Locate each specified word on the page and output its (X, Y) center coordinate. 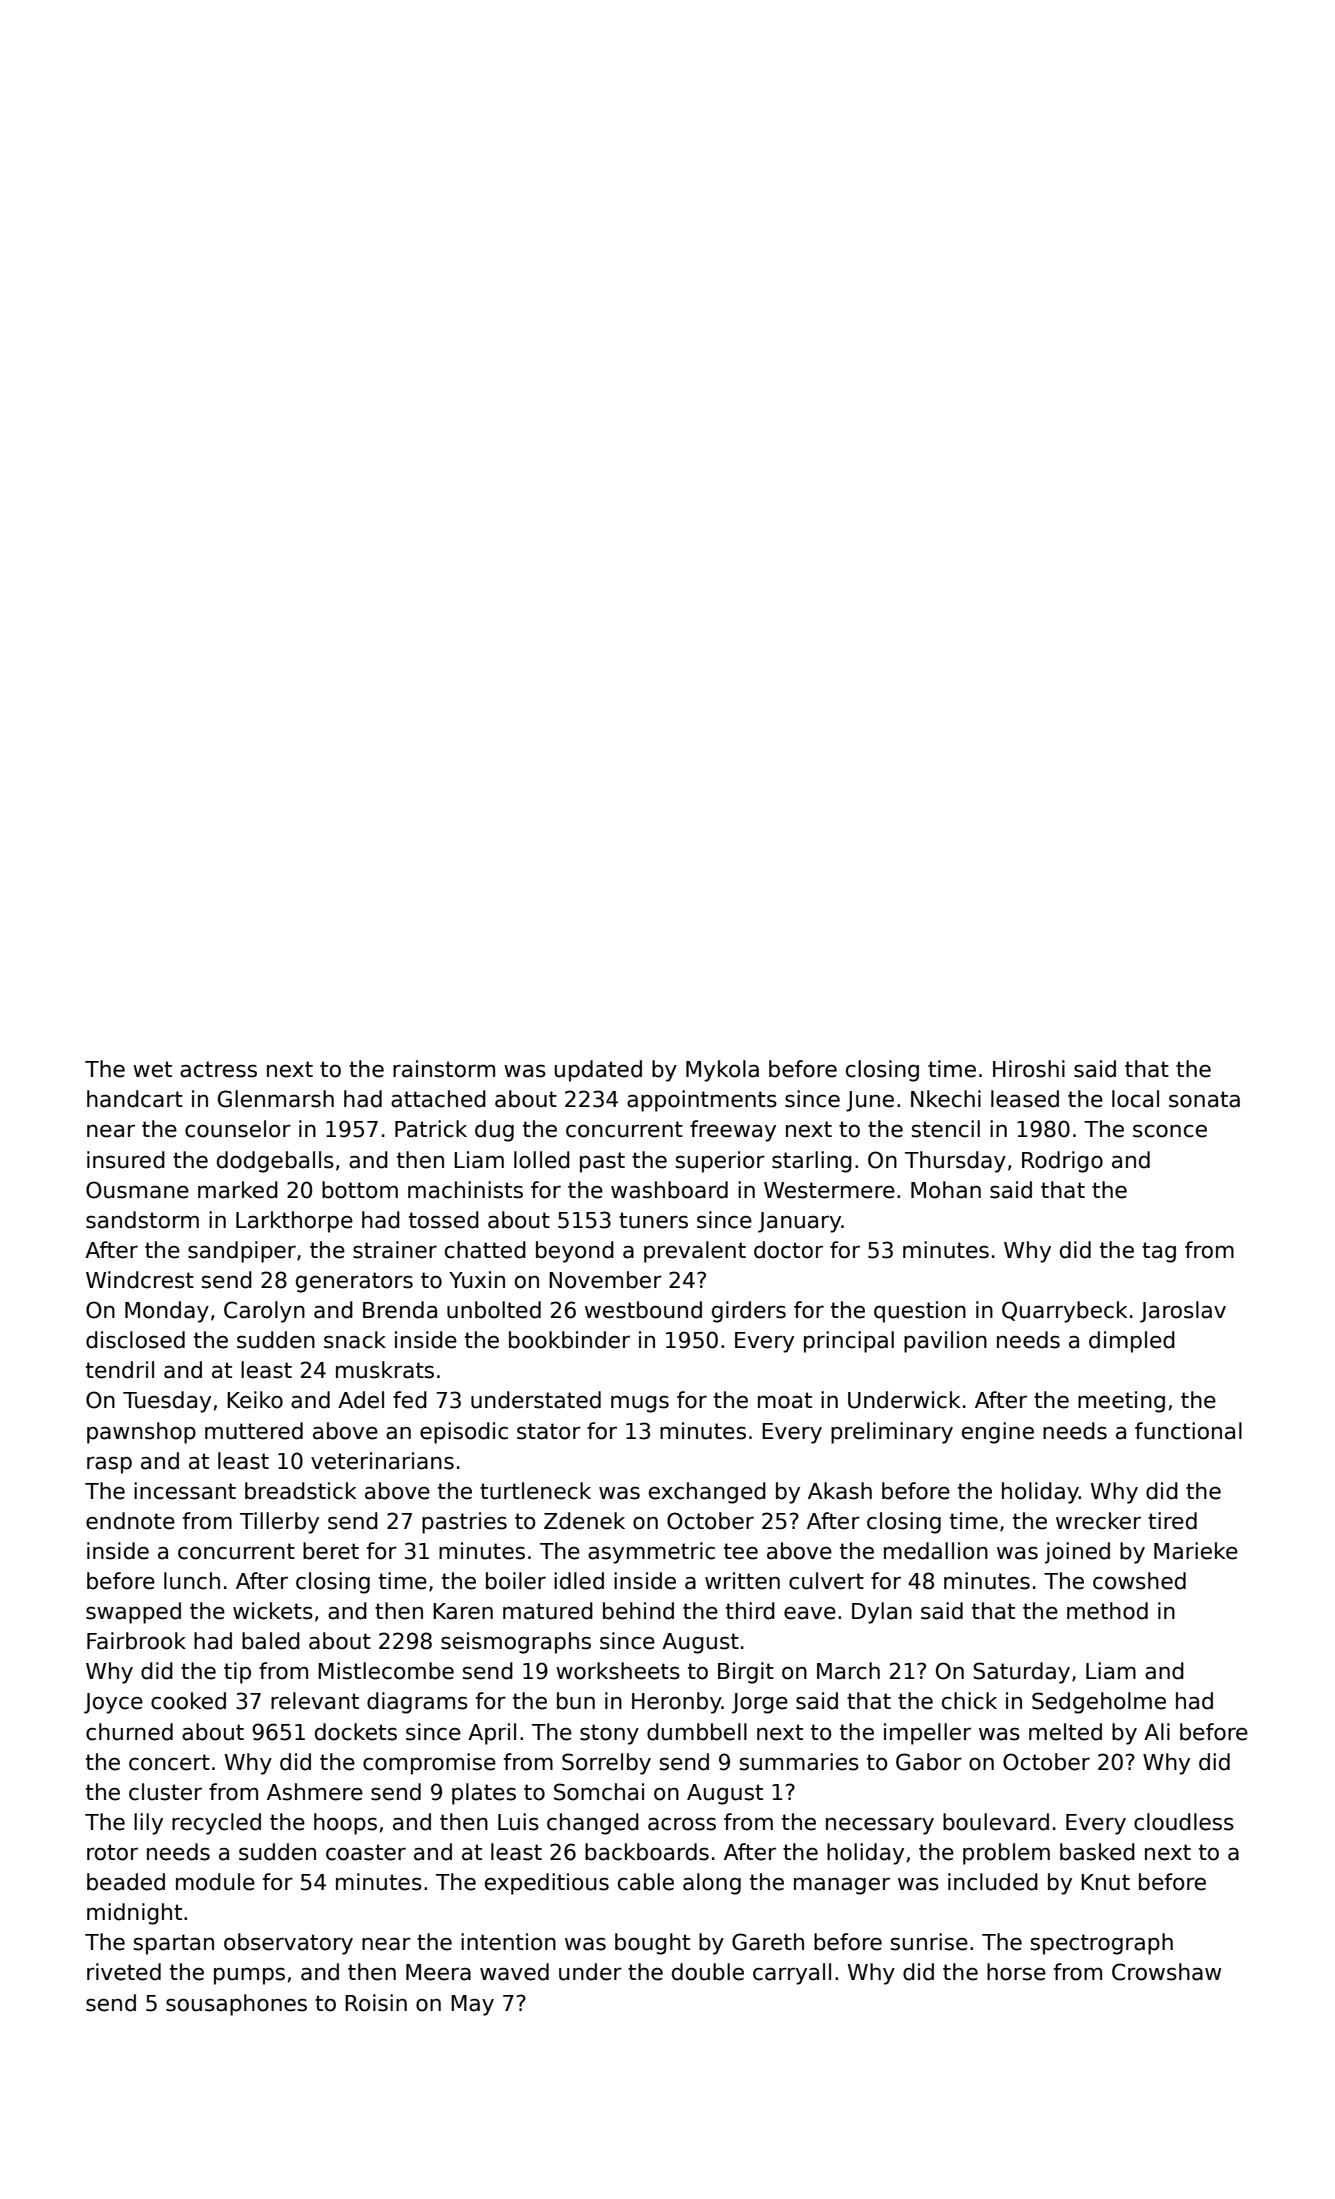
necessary (880, 1826)
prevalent (695, 1252)
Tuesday (167, 1402)
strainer (395, 1250)
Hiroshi (1029, 1069)
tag (1159, 1252)
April (492, 1734)
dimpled (1132, 1342)
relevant (315, 1701)
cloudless (1184, 1822)
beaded (126, 1882)
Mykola (722, 1071)
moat (785, 1400)
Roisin (376, 2003)
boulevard (996, 1822)
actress (218, 1069)
